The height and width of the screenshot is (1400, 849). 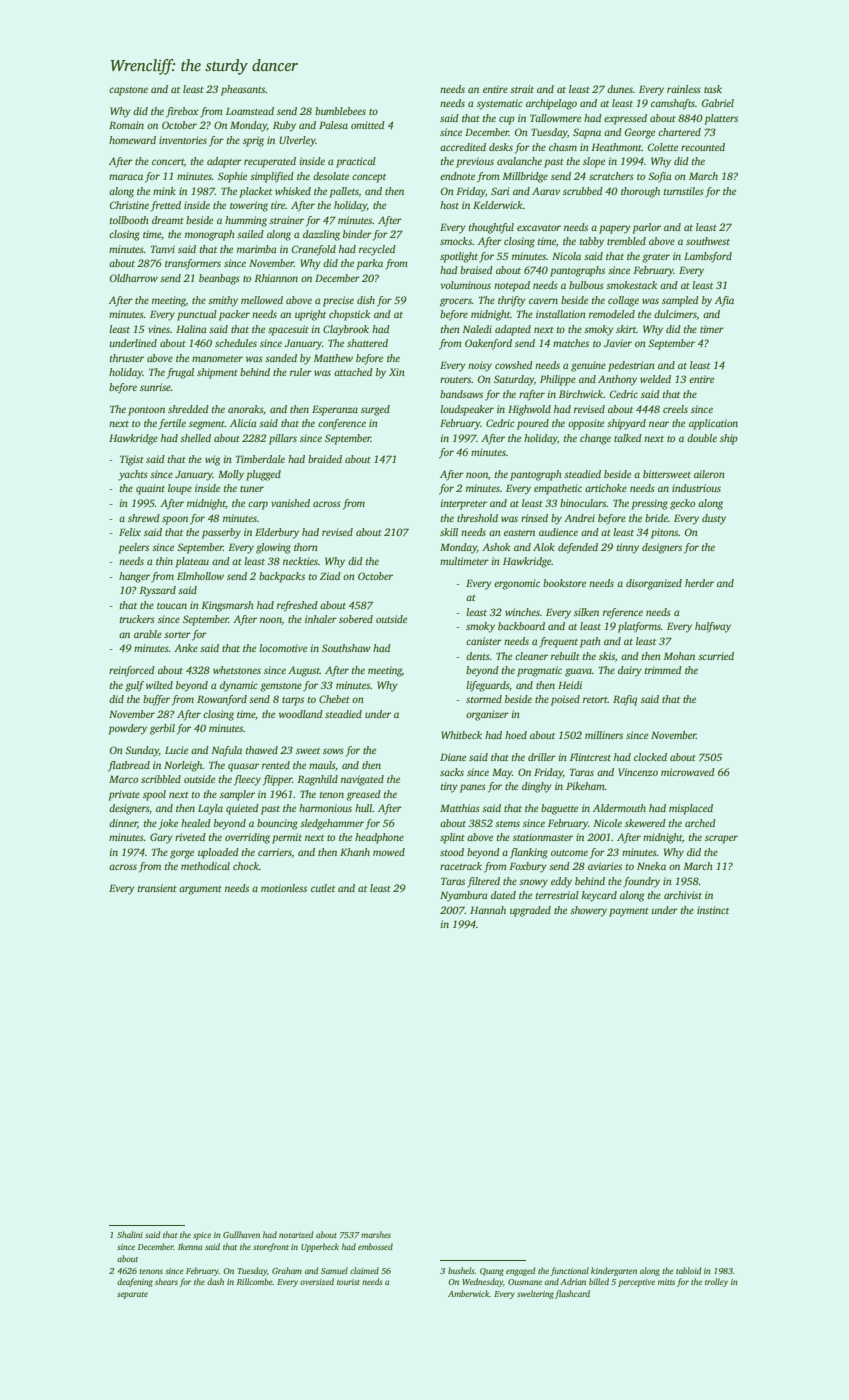 I want to click on shears, so click(x=166, y=1281).
